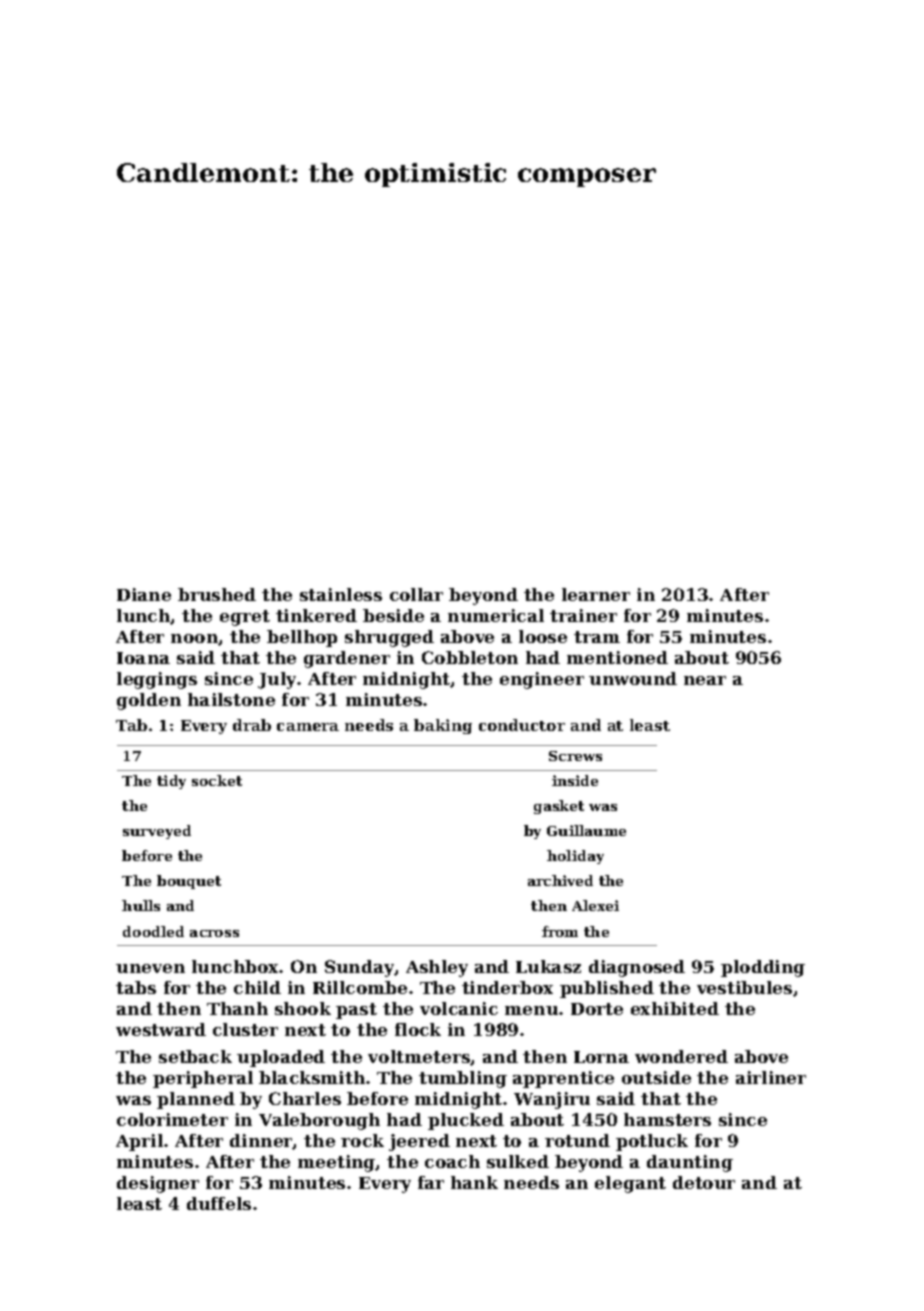  What do you see at coordinates (763, 968) in the document?
I see `plodding` at bounding box center [763, 968].
